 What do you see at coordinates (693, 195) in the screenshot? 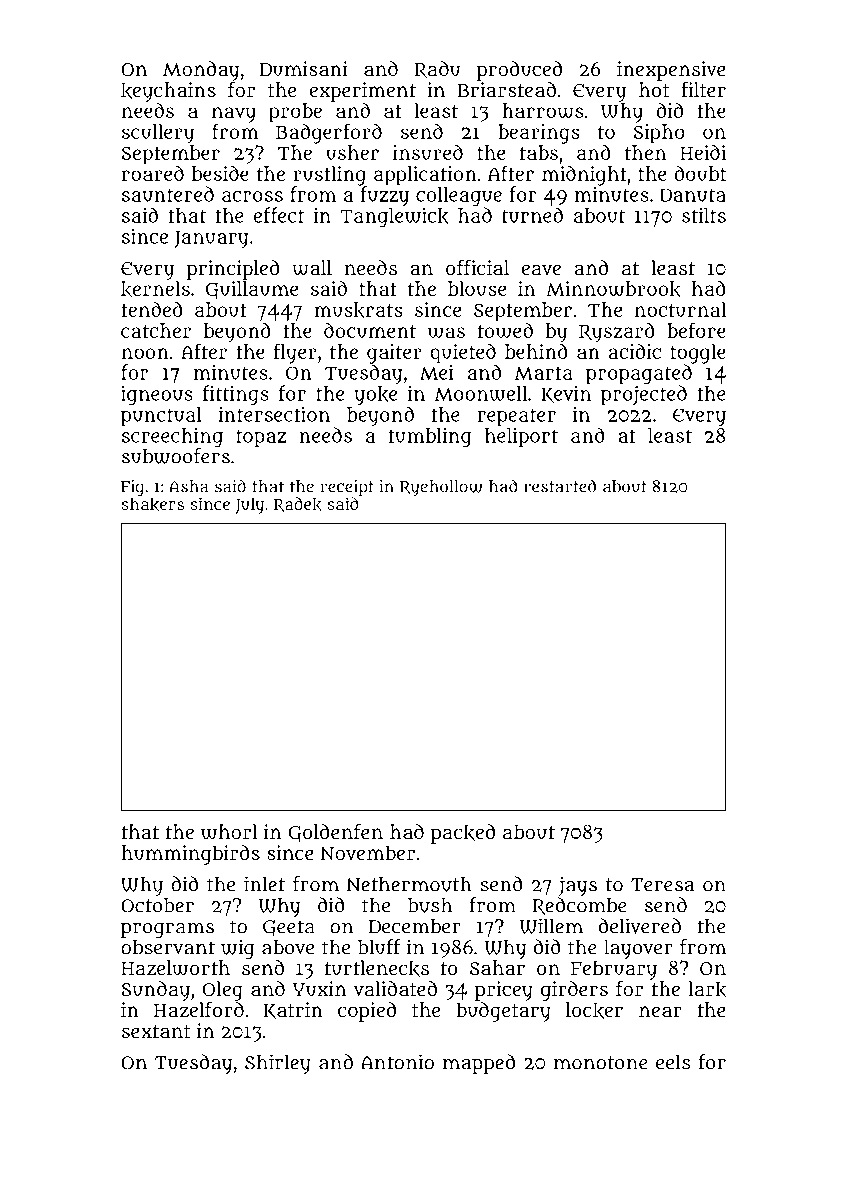
I see `Danuta` at bounding box center [693, 195].
